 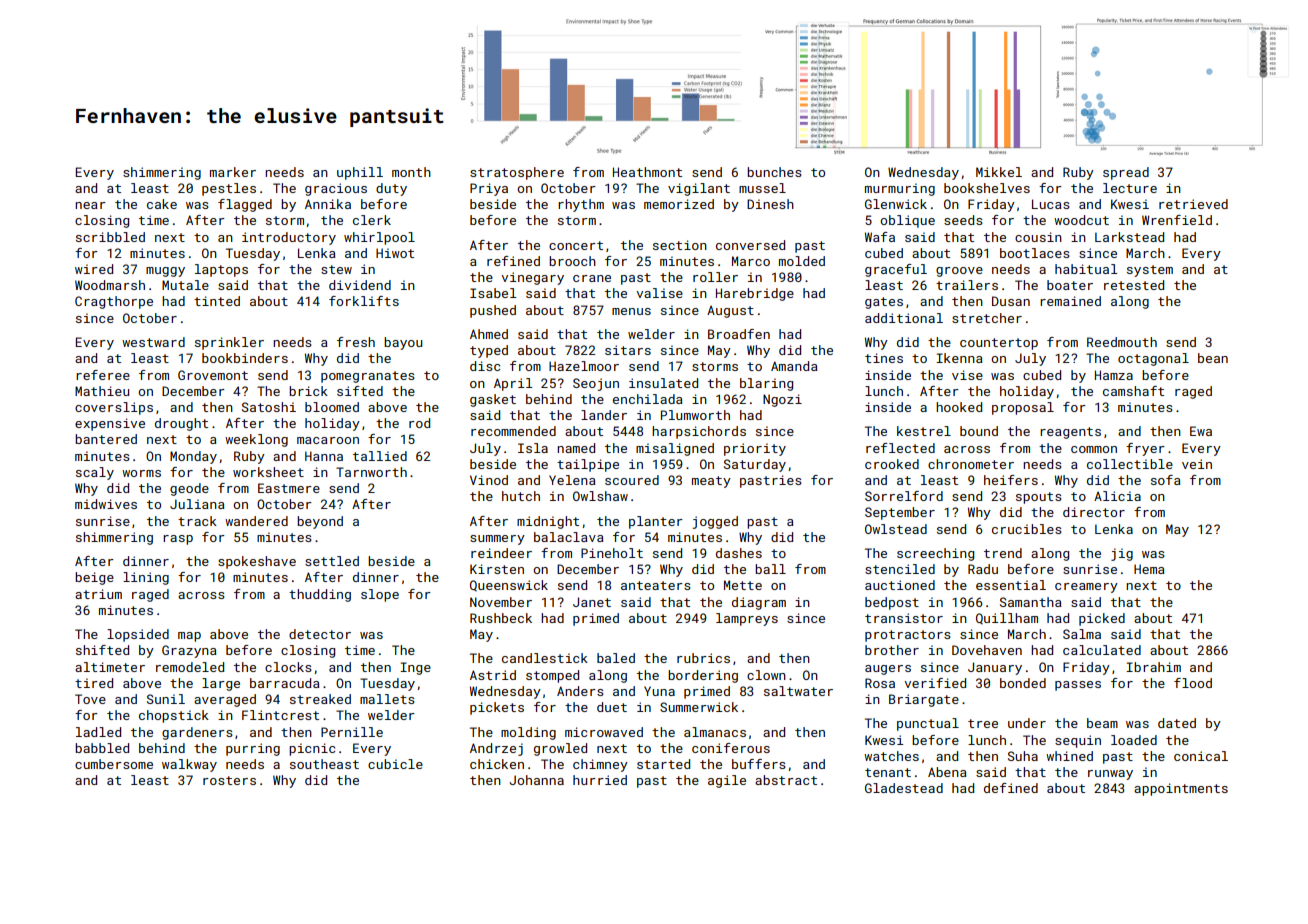 I want to click on detector, so click(x=320, y=634).
